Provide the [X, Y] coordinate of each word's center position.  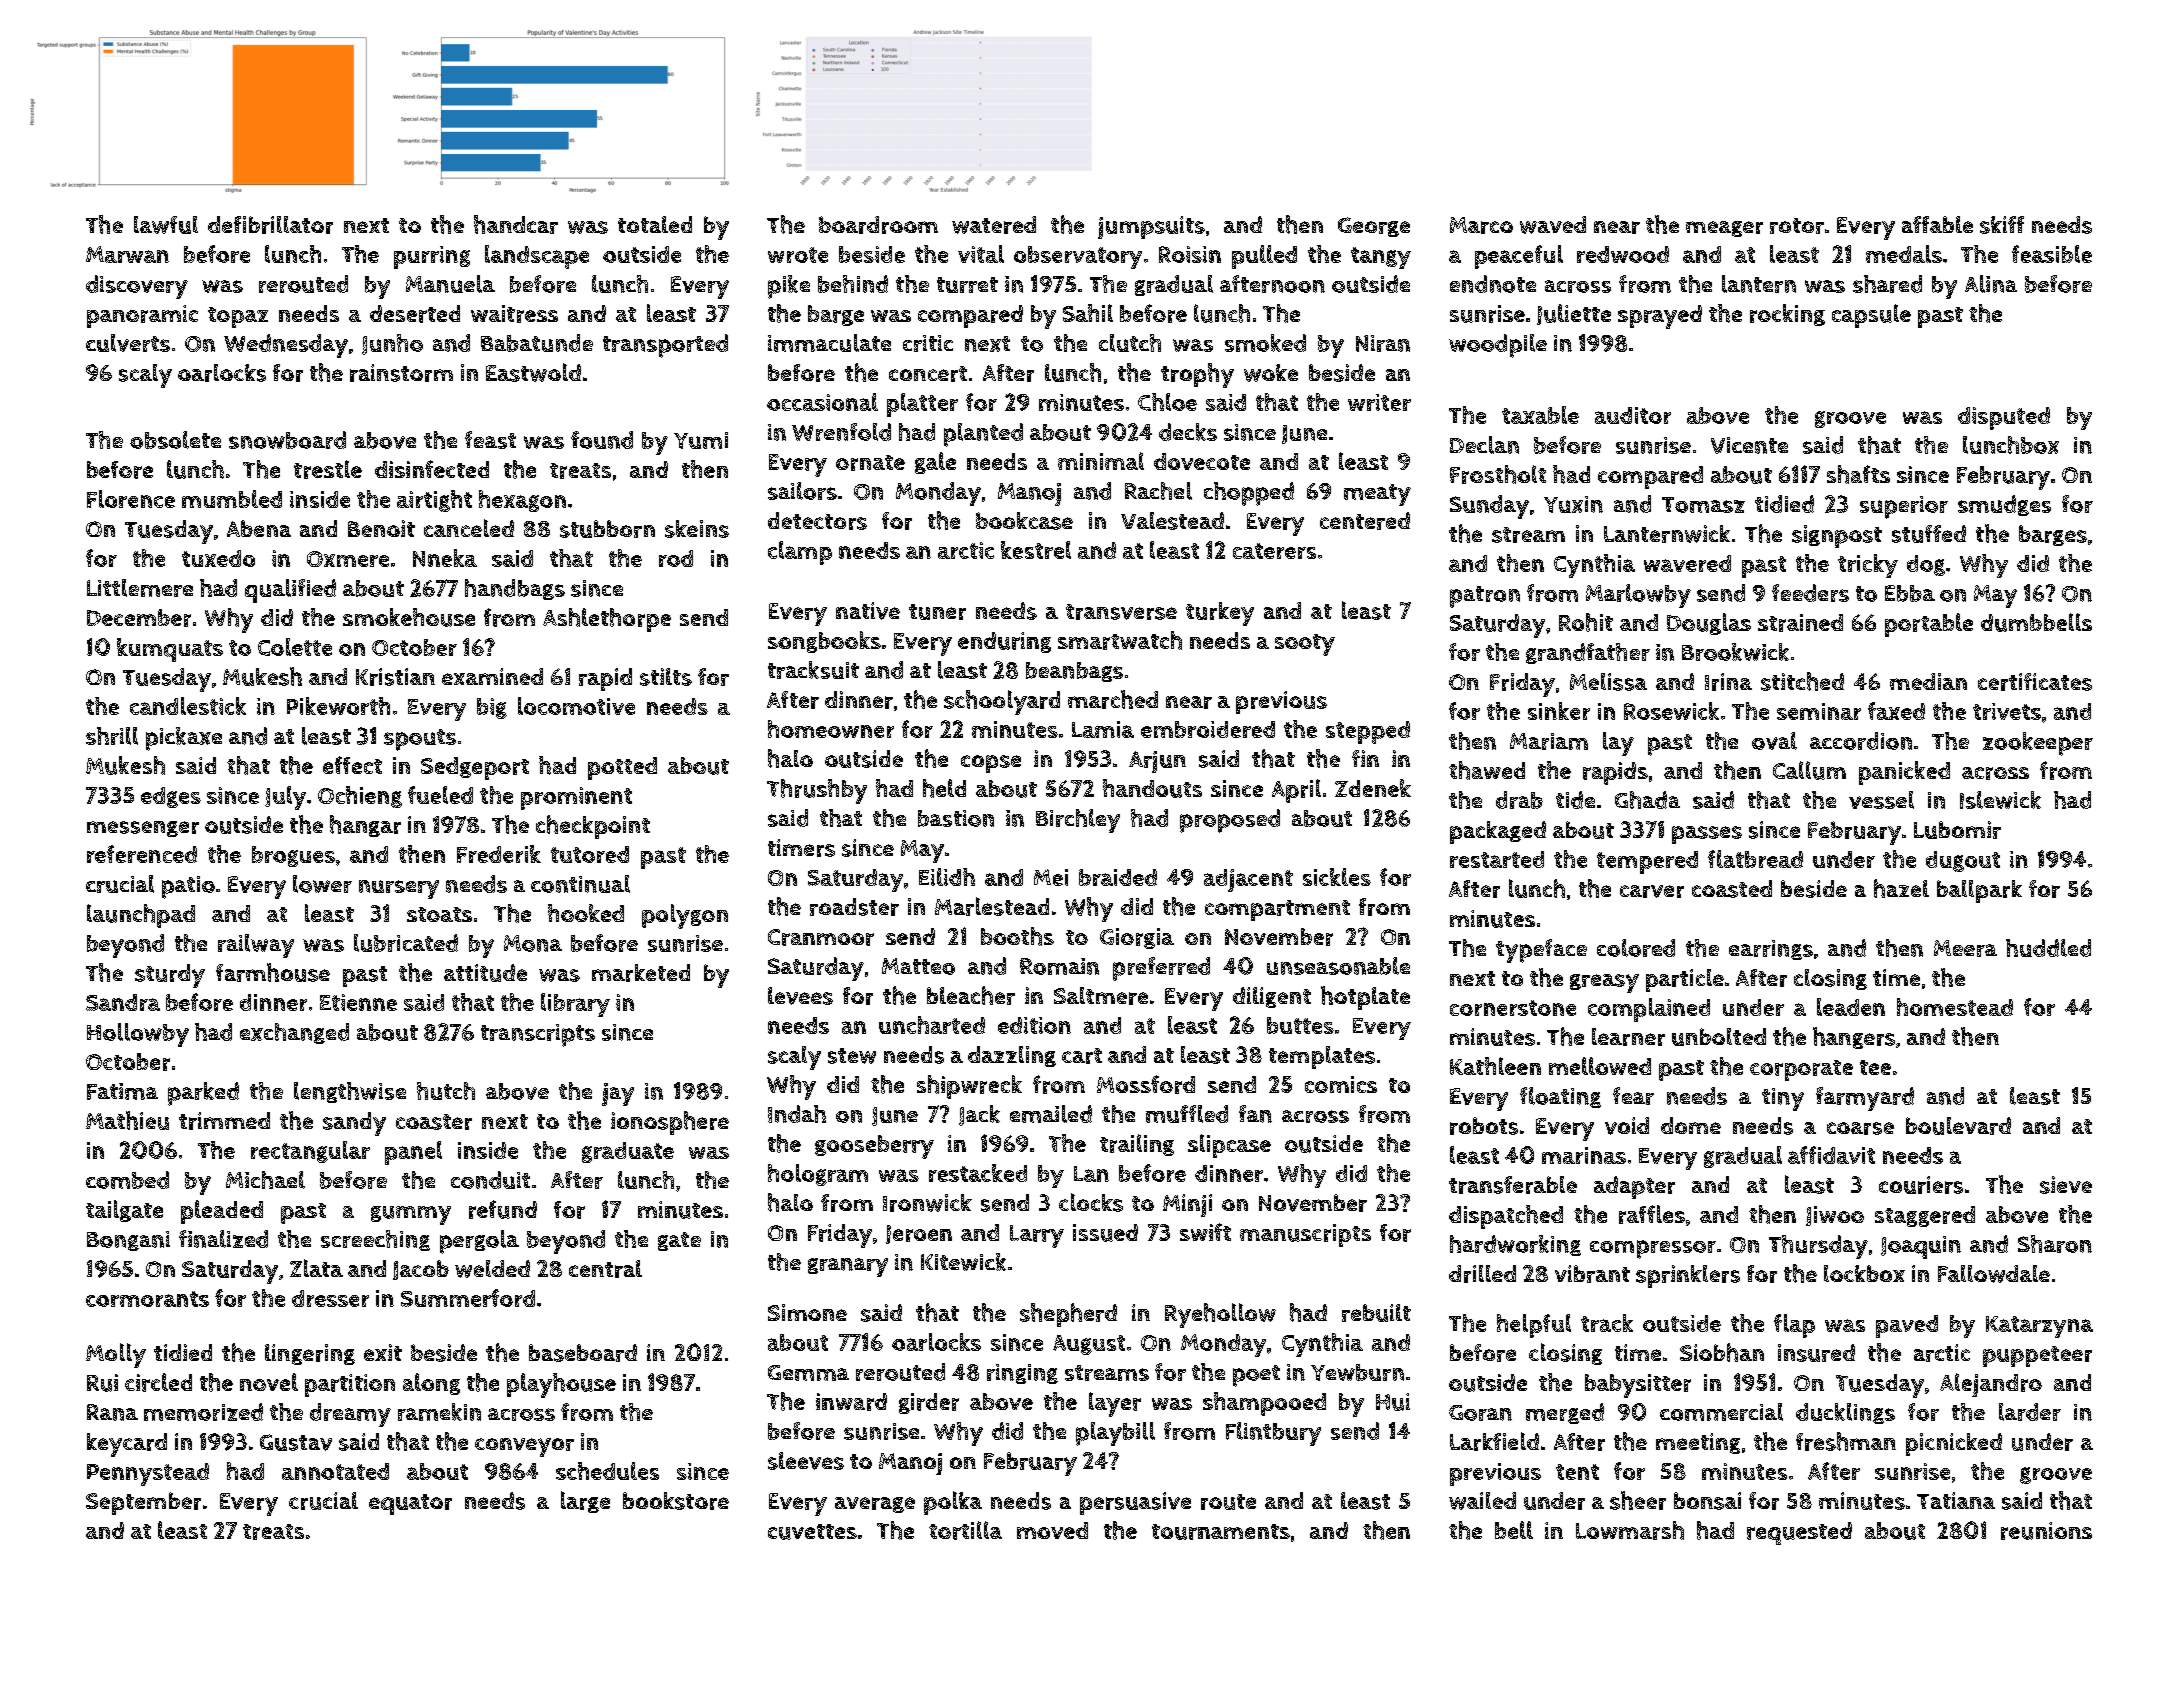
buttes [1300, 1025]
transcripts [538, 1035]
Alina [1991, 284]
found [602, 440]
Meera [1965, 948]
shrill [112, 736]
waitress [514, 314]
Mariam [1549, 741]
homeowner [831, 729]
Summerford [468, 1298]
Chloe [1167, 402]
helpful [1534, 1326]
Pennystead [148, 1474]
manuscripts [1305, 1235]
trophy [1197, 375]
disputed [2004, 418]
